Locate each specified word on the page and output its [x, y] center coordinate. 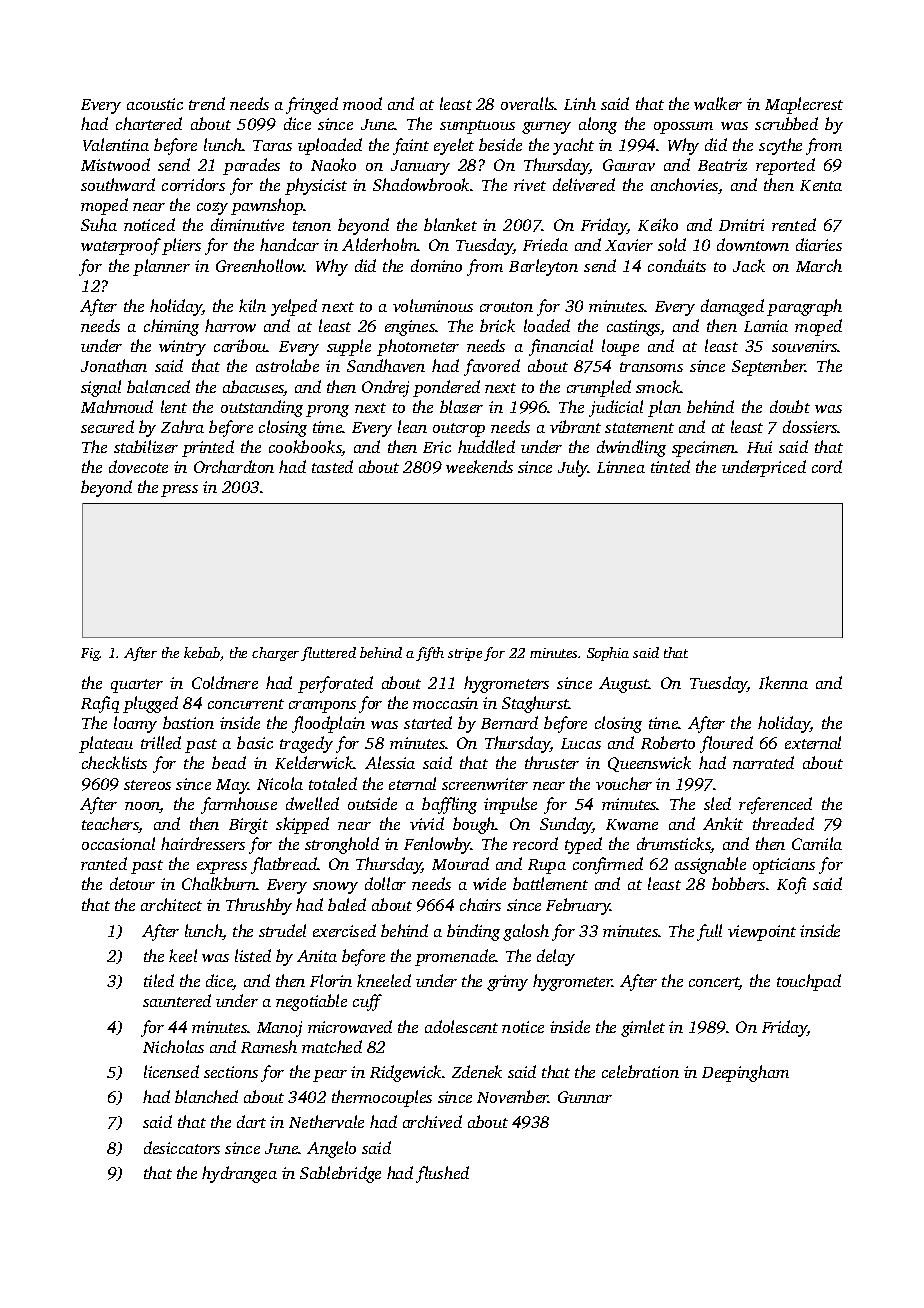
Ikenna [783, 682]
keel [183, 955]
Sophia [608, 654]
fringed [312, 105]
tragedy [306, 744]
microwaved [350, 1026]
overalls [528, 103]
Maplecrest [804, 105]
